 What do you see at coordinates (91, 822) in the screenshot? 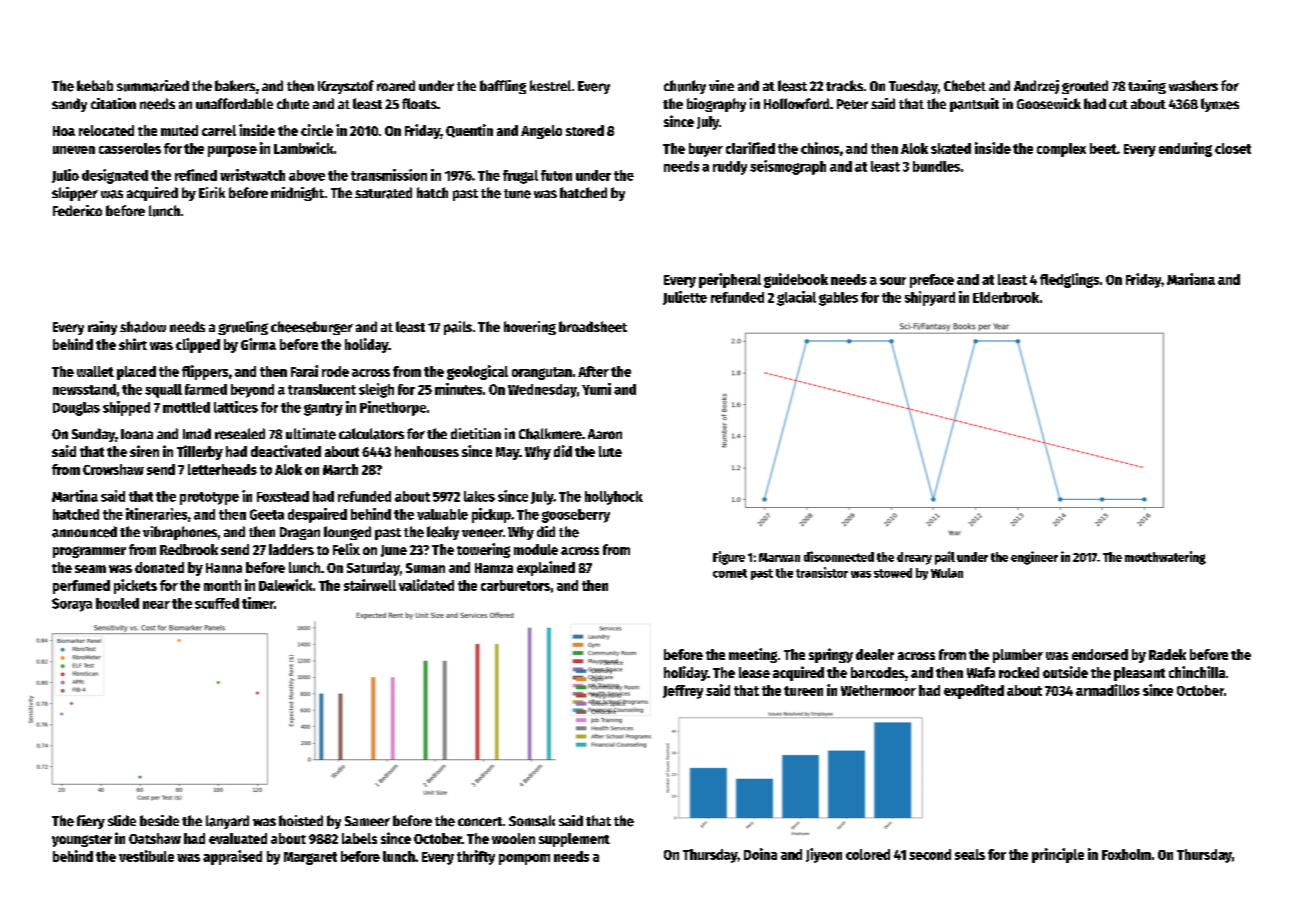
I see `fiery` at bounding box center [91, 822].
